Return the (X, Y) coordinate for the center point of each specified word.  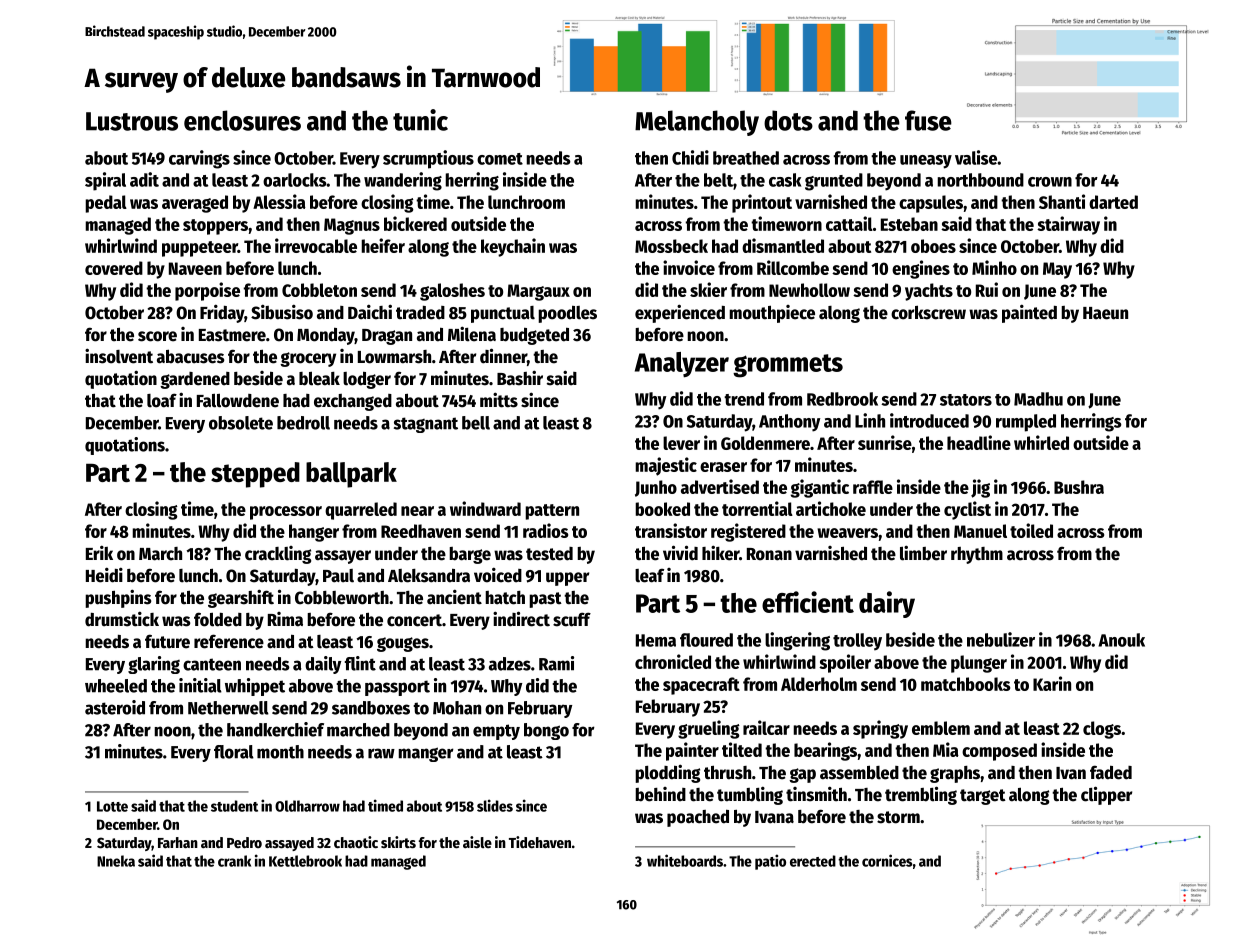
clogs (1102, 730)
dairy (887, 604)
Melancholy (697, 123)
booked (662, 509)
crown (1050, 182)
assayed (289, 844)
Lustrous (132, 121)
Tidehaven (540, 842)
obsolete (241, 423)
